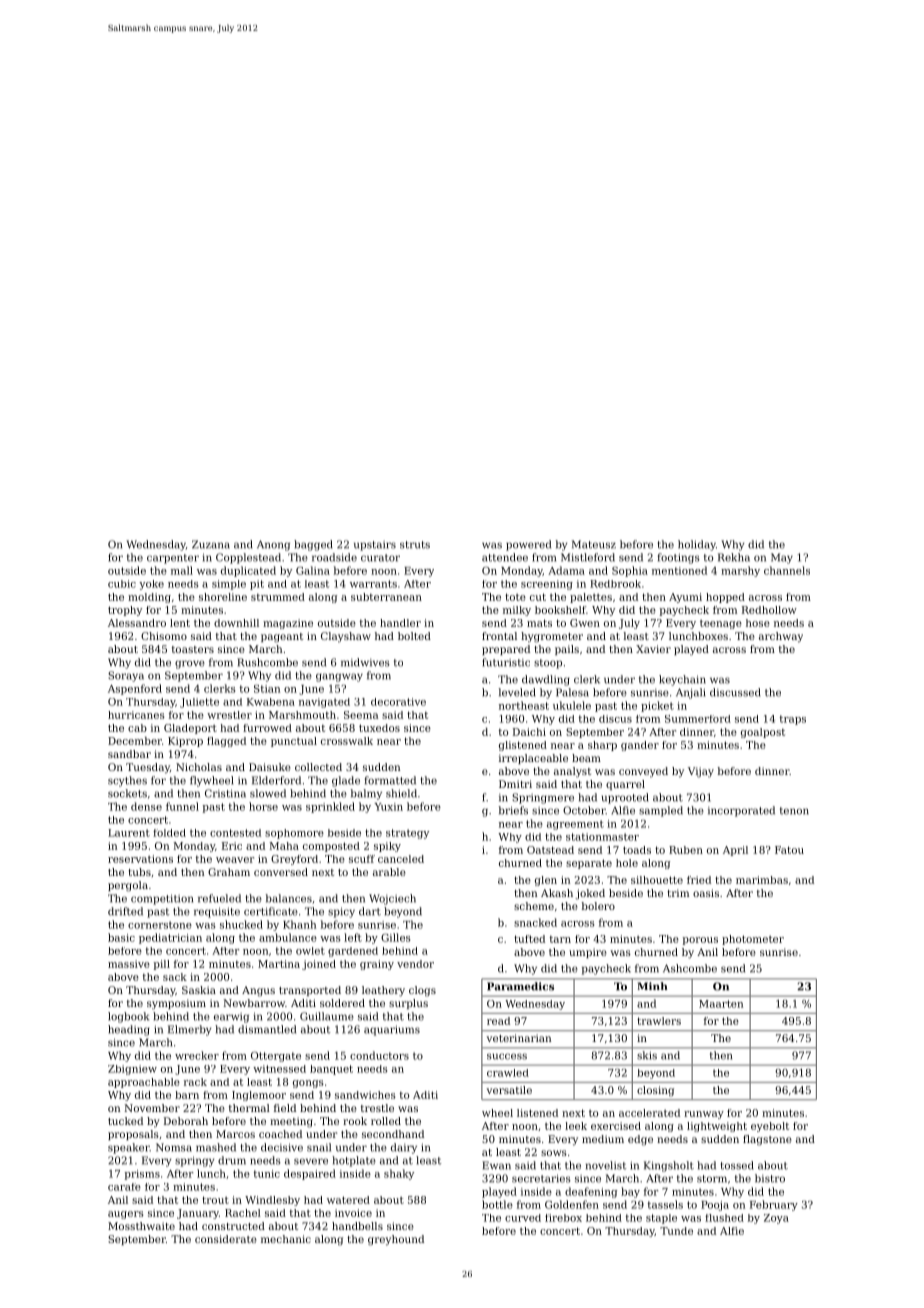  What do you see at coordinates (697, 545) in the document?
I see `holiday` at bounding box center [697, 545].
